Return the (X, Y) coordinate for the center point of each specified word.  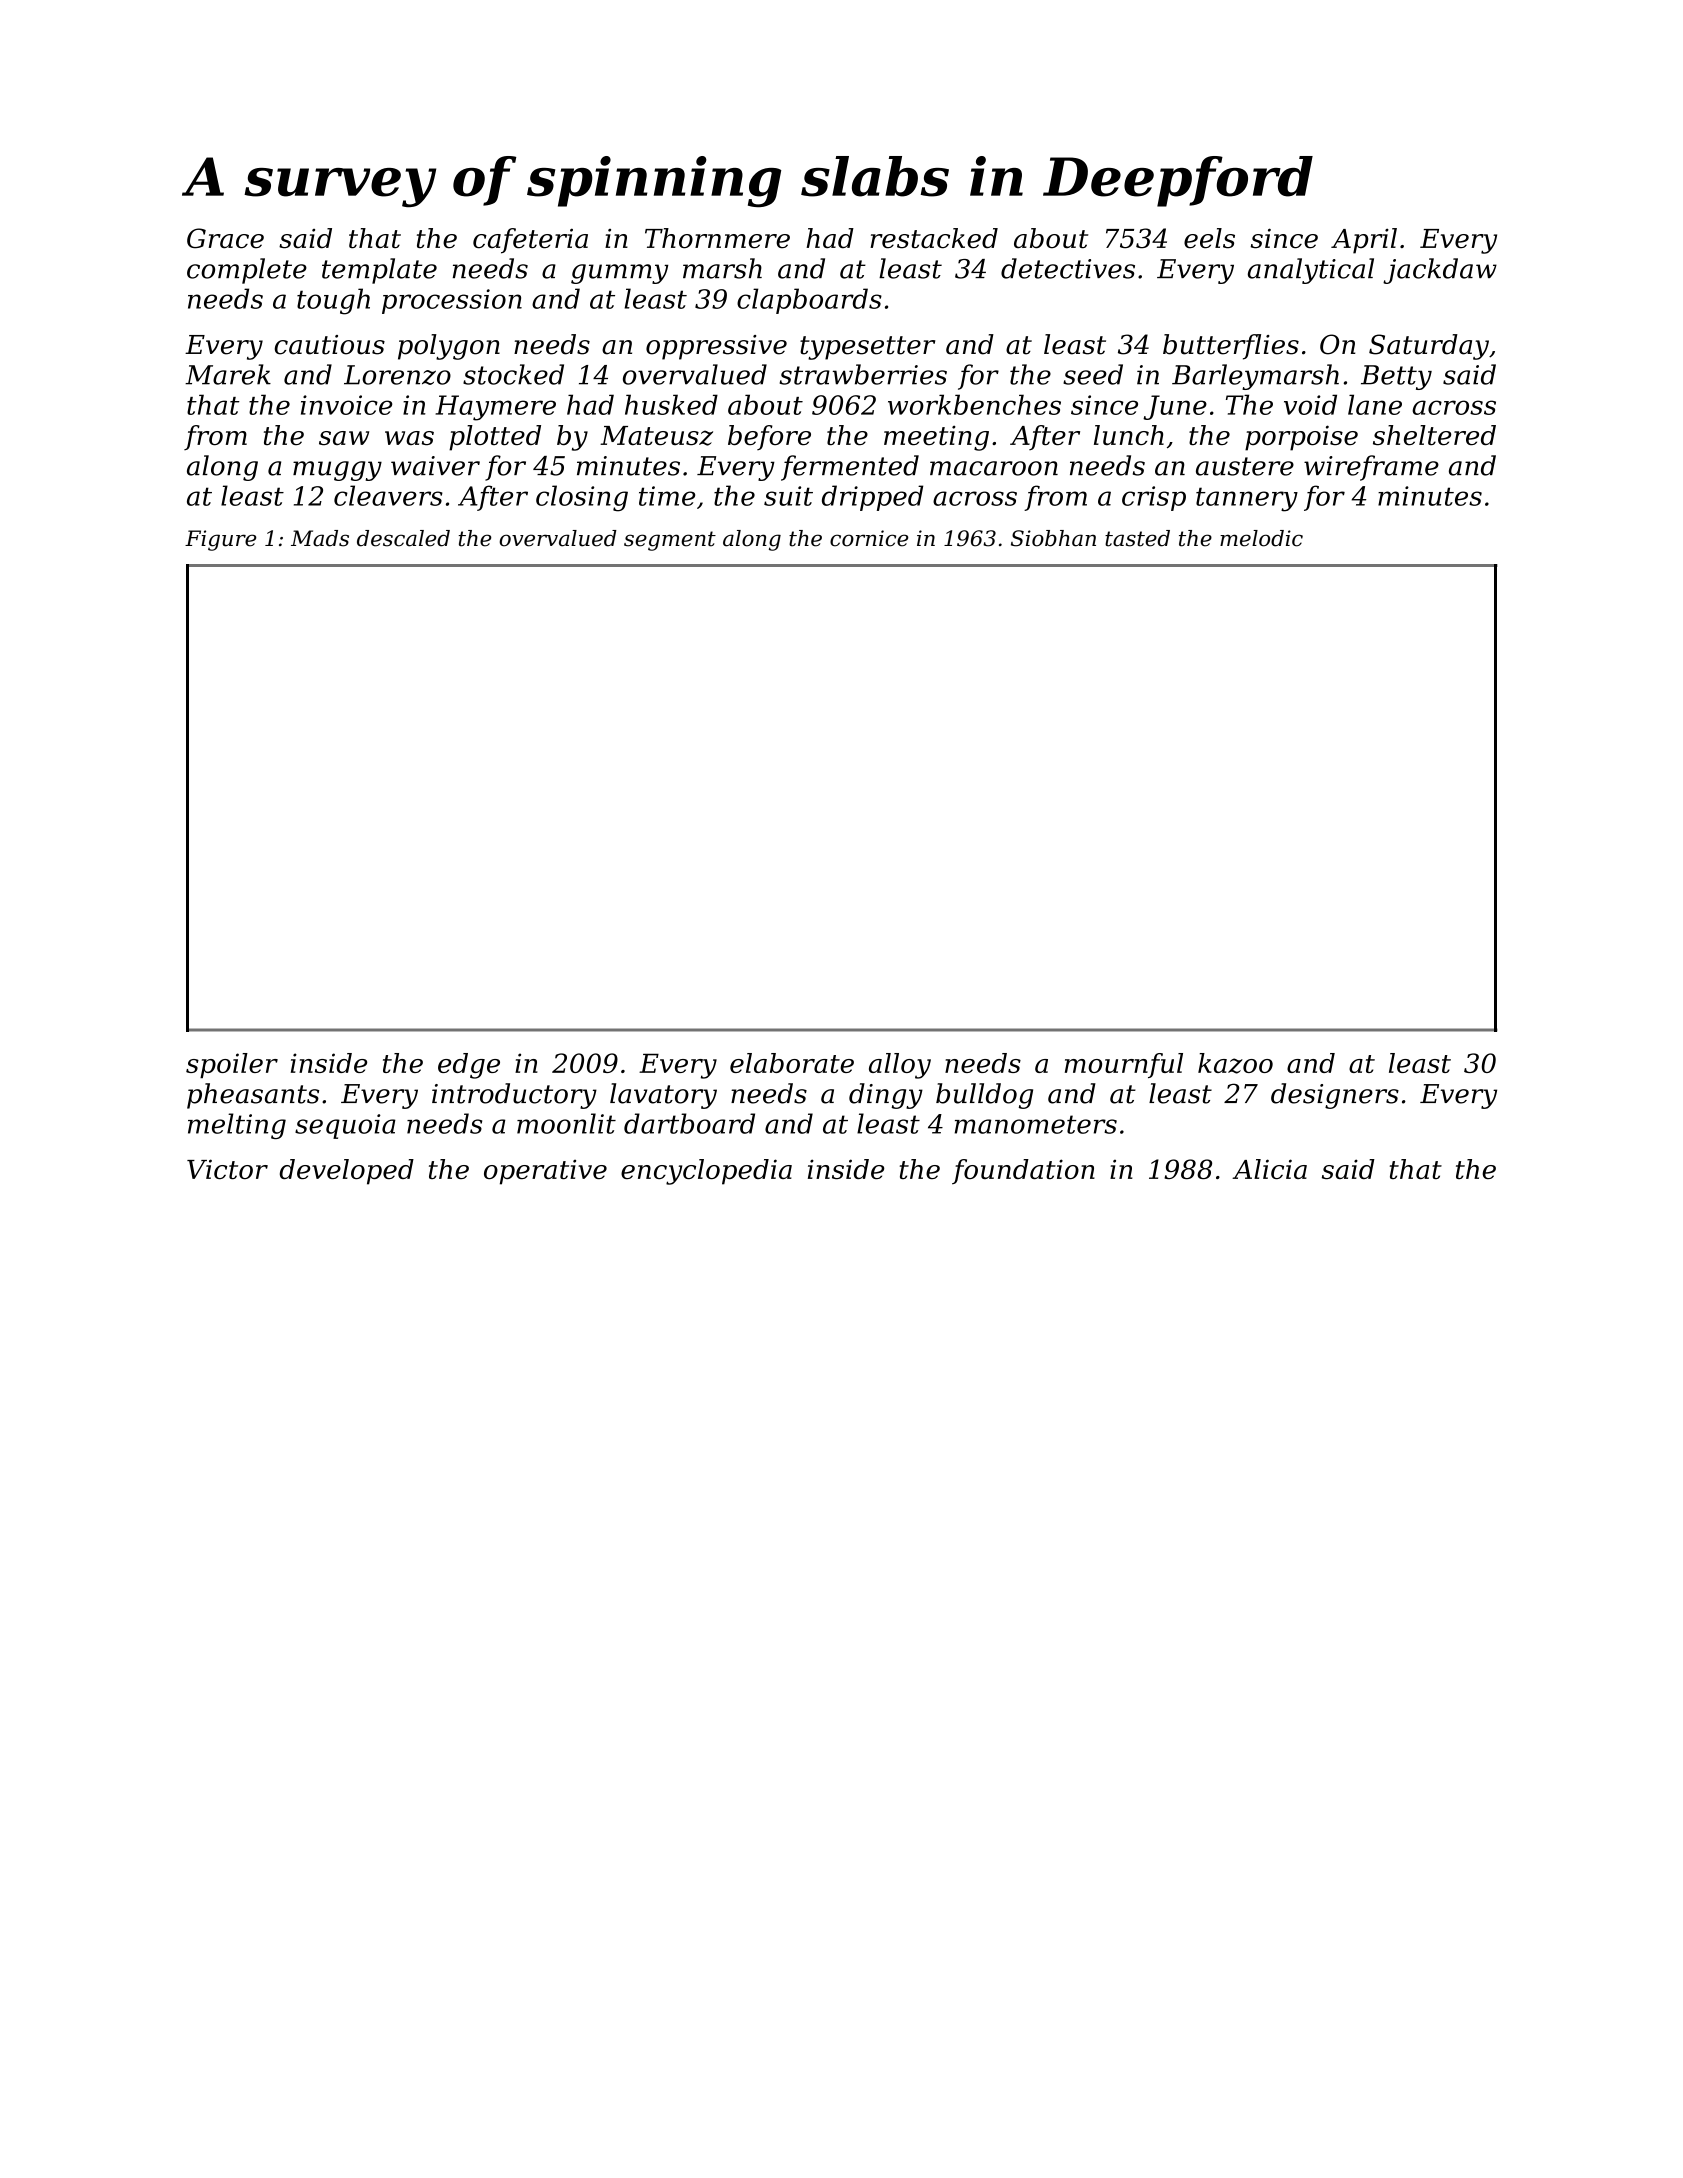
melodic (1261, 538)
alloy (900, 1066)
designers (1335, 1096)
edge (469, 1066)
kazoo (1235, 1063)
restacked (934, 238)
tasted (1137, 538)
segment (670, 541)
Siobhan (1053, 538)
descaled (403, 538)
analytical (1311, 271)
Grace (225, 238)
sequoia (345, 1126)
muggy (337, 471)
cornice (869, 538)
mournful (1124, 1065)
